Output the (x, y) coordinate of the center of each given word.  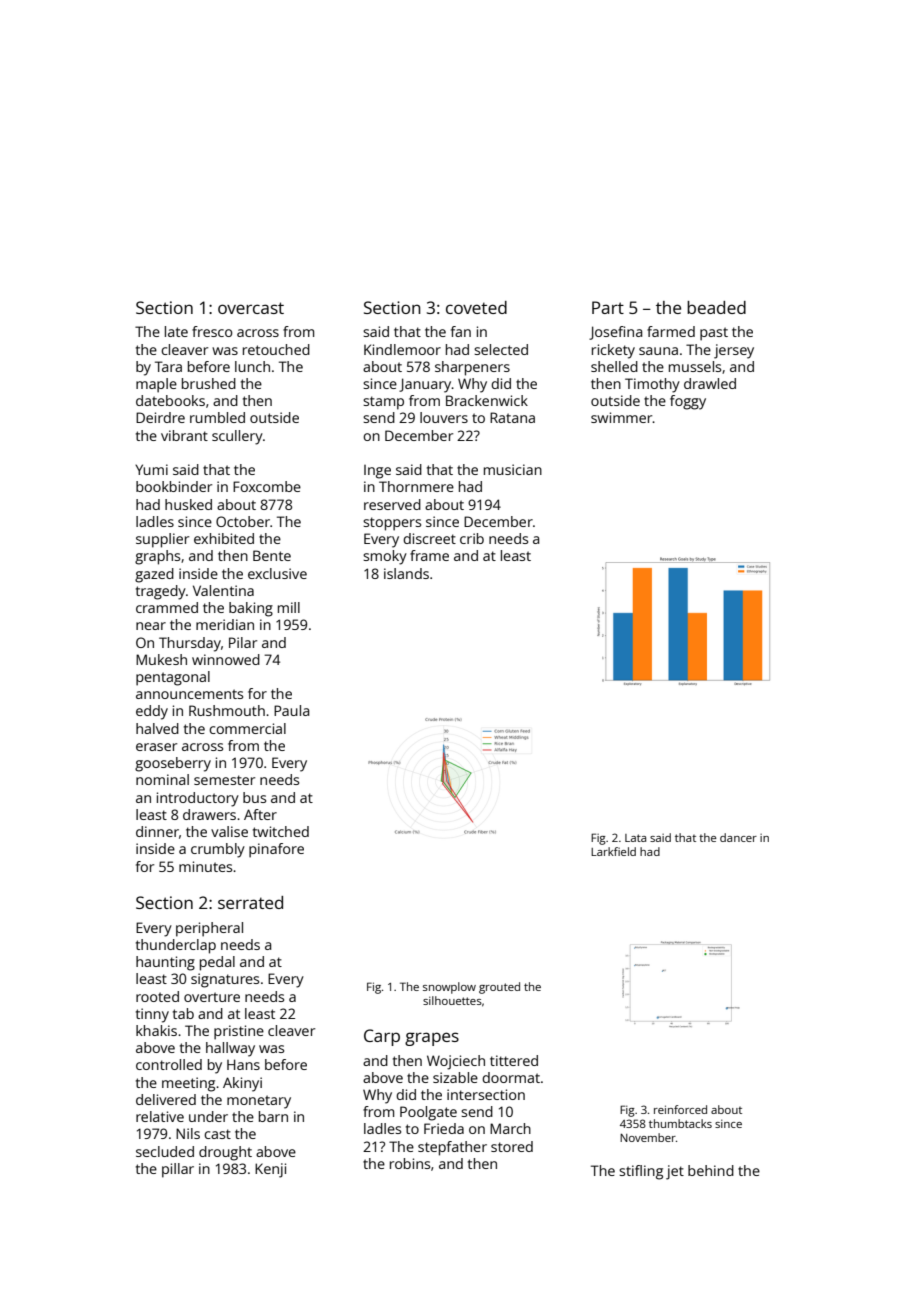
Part (608, 307)
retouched (276, 349)
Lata (635, 838)
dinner (157, 831)
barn (273, 1116)
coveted (476, 307)
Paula (291, 710)
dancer (738, 837)
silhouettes (452, 1000)
